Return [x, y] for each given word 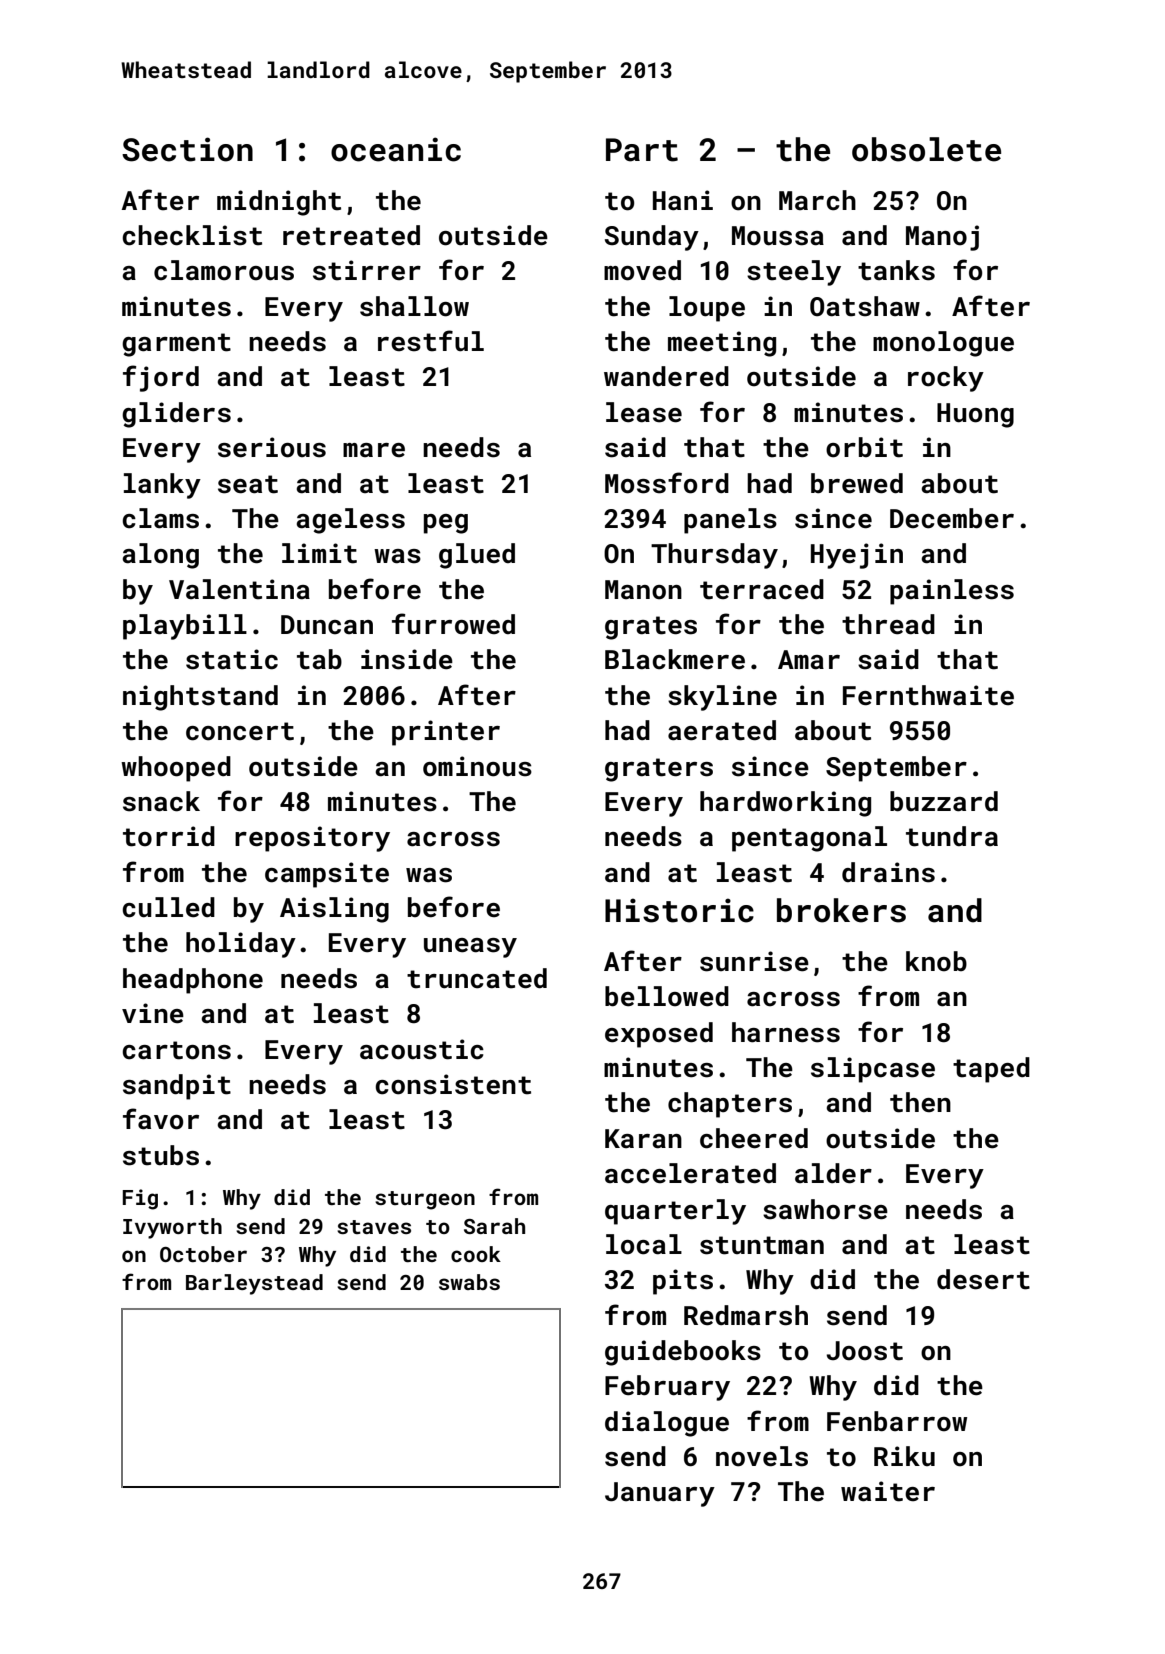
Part [642, 150]
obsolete [926, 149]
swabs [469, 1282]
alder [833, 1173]
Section [187, 149]
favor [161, 1119]
